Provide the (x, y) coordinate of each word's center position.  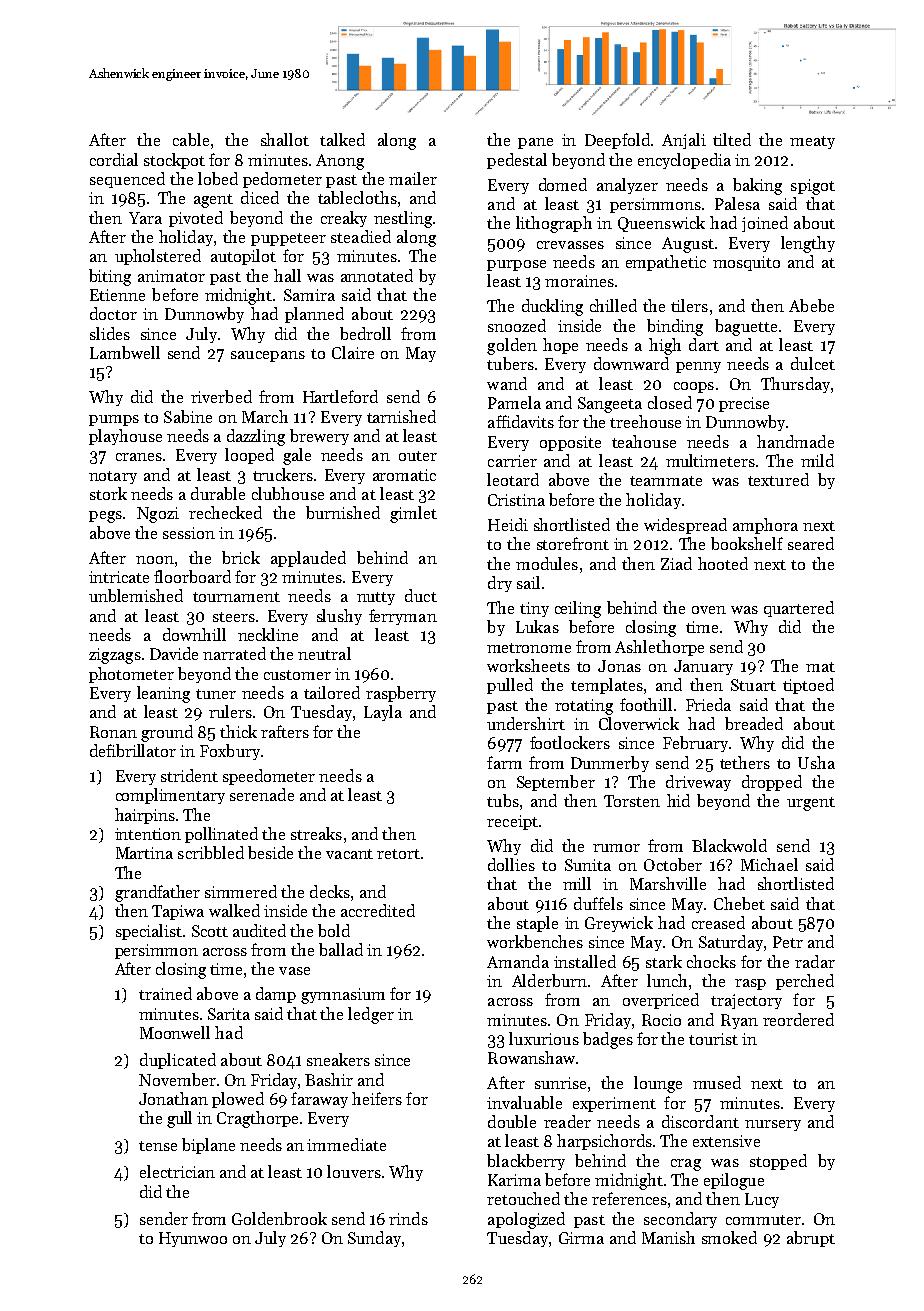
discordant (700, 1121)
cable (191, 139)
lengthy (808, 244)
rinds (408, 1218)
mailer (413, 178)
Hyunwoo (193, 1239)
